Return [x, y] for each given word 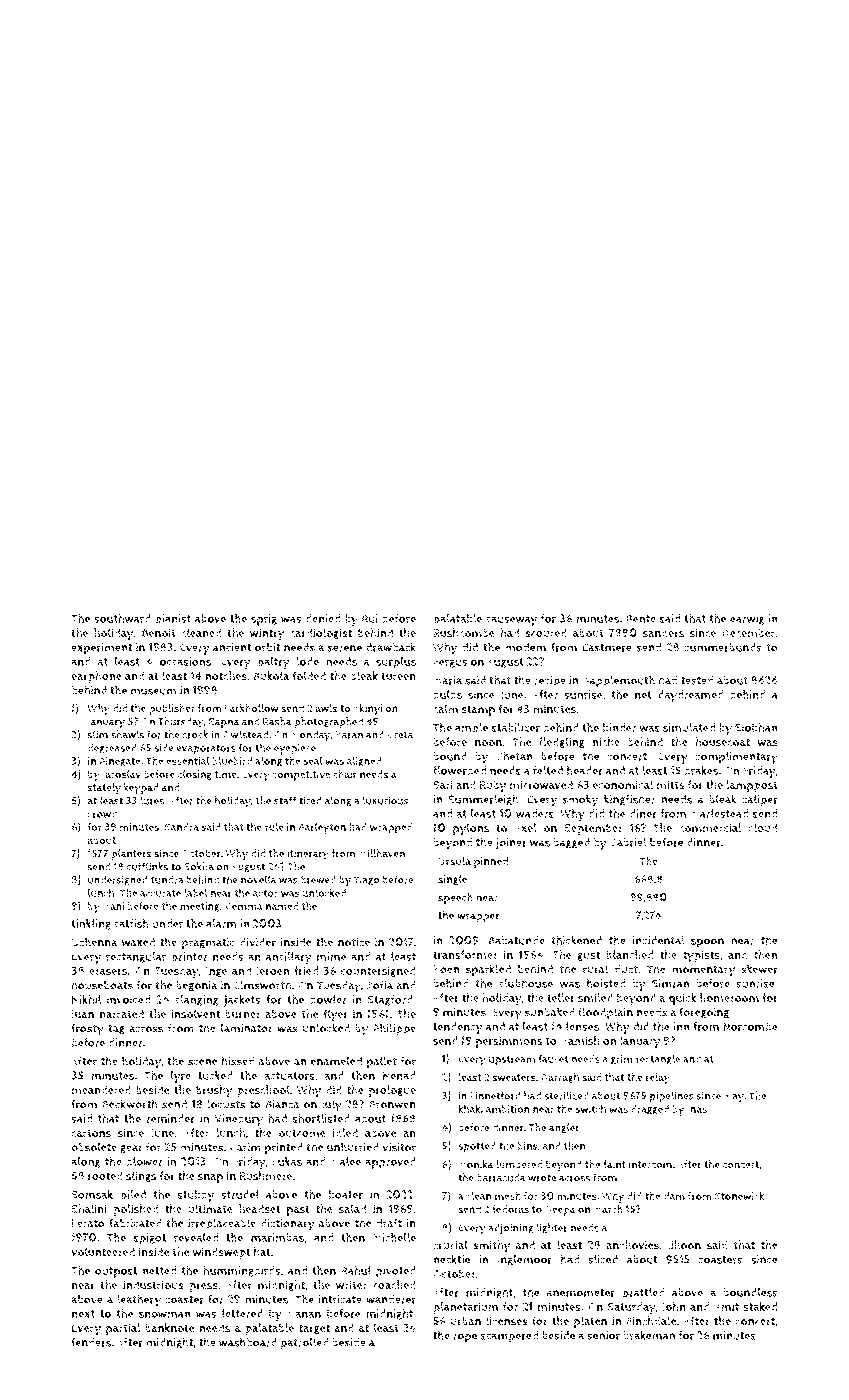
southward [122, 618]
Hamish [580, 1040]
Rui [370, 618]
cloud [762, 828]
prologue [392, 1091]
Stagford [390, 1000]
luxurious [386, 800]
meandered [101, 1090]
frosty [87, 1029]
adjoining [511, 1229]
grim [622, 1060]
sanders [663, 633]
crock [195, 734]
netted [159, 1270]
